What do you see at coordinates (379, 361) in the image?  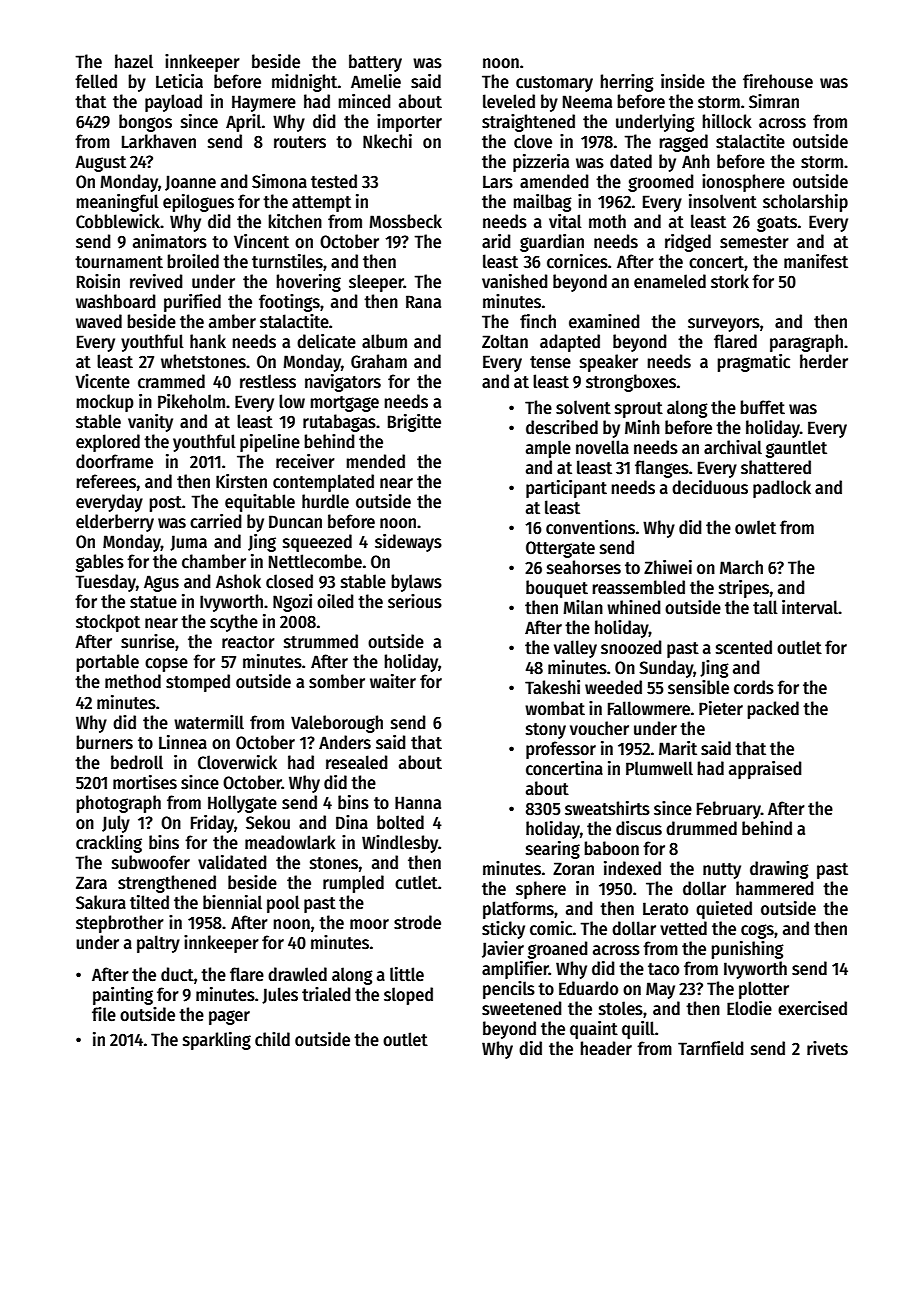 I see `Graham` at bounding box center [379, 361].
